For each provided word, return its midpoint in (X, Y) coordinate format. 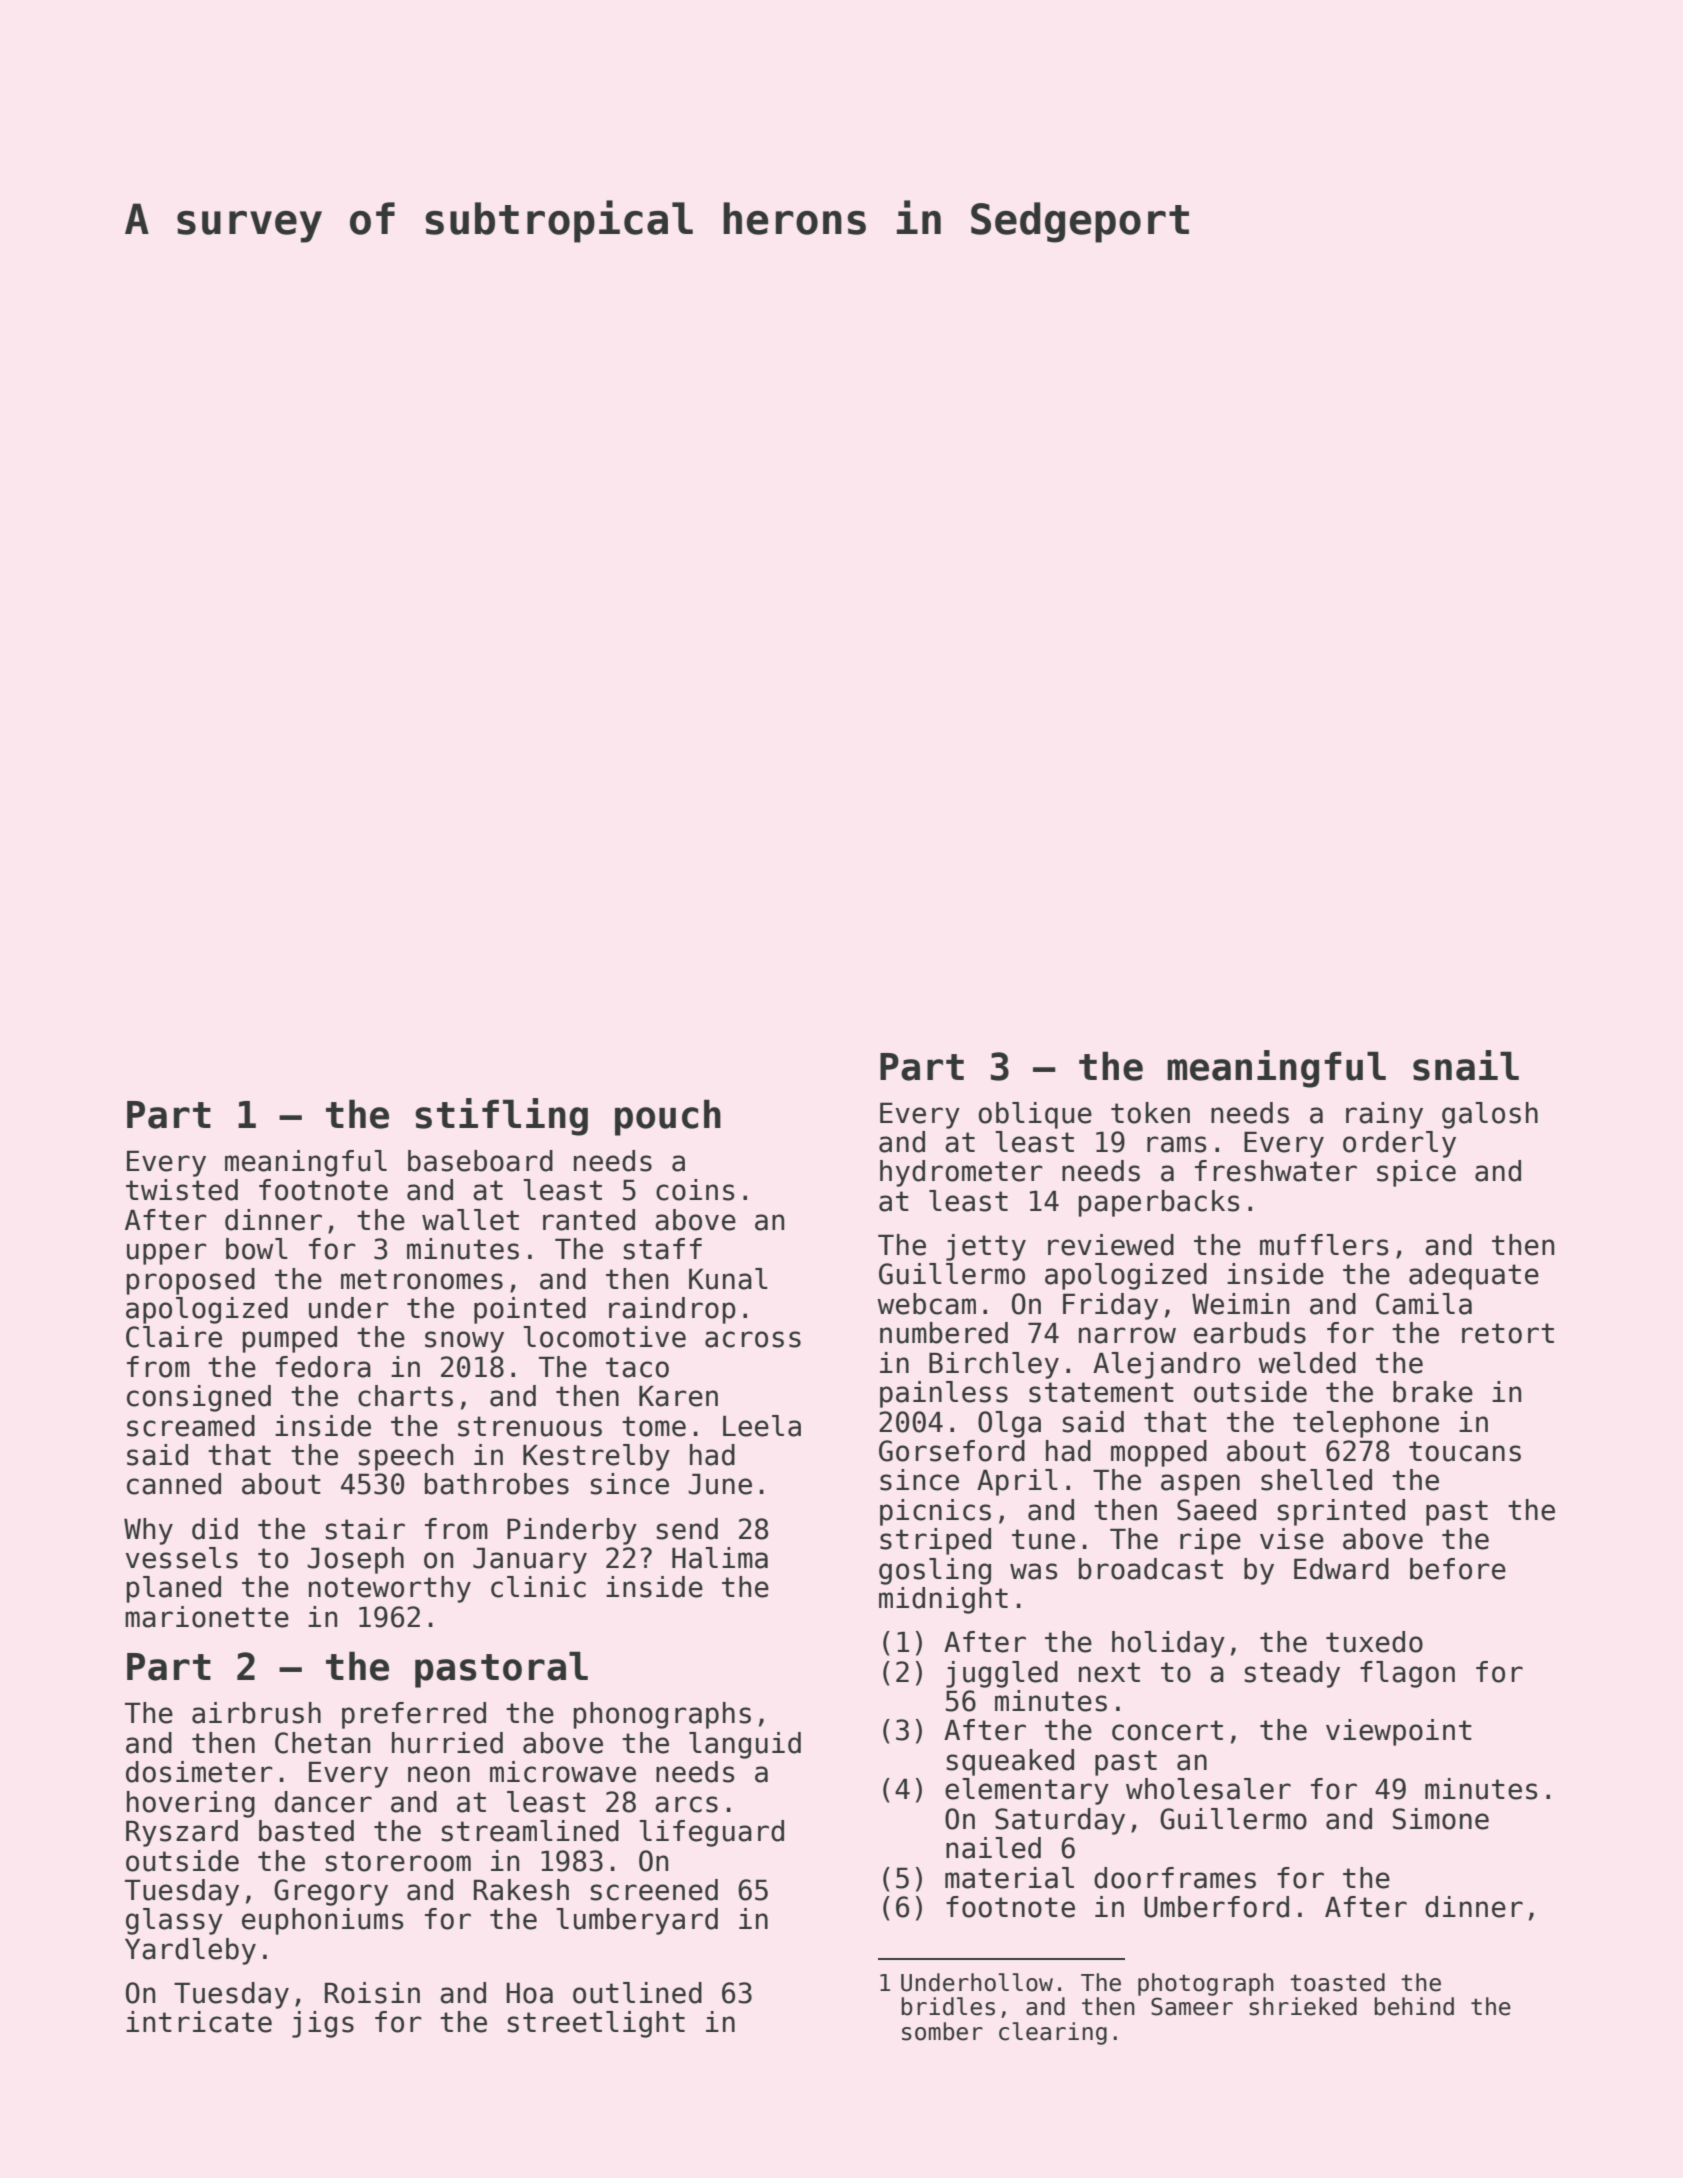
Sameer (1192, 2006)
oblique (1035, 1115)
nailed (993, 1848)
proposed (191, 1281)
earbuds (1250, 1333)
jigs (323, 2024)
